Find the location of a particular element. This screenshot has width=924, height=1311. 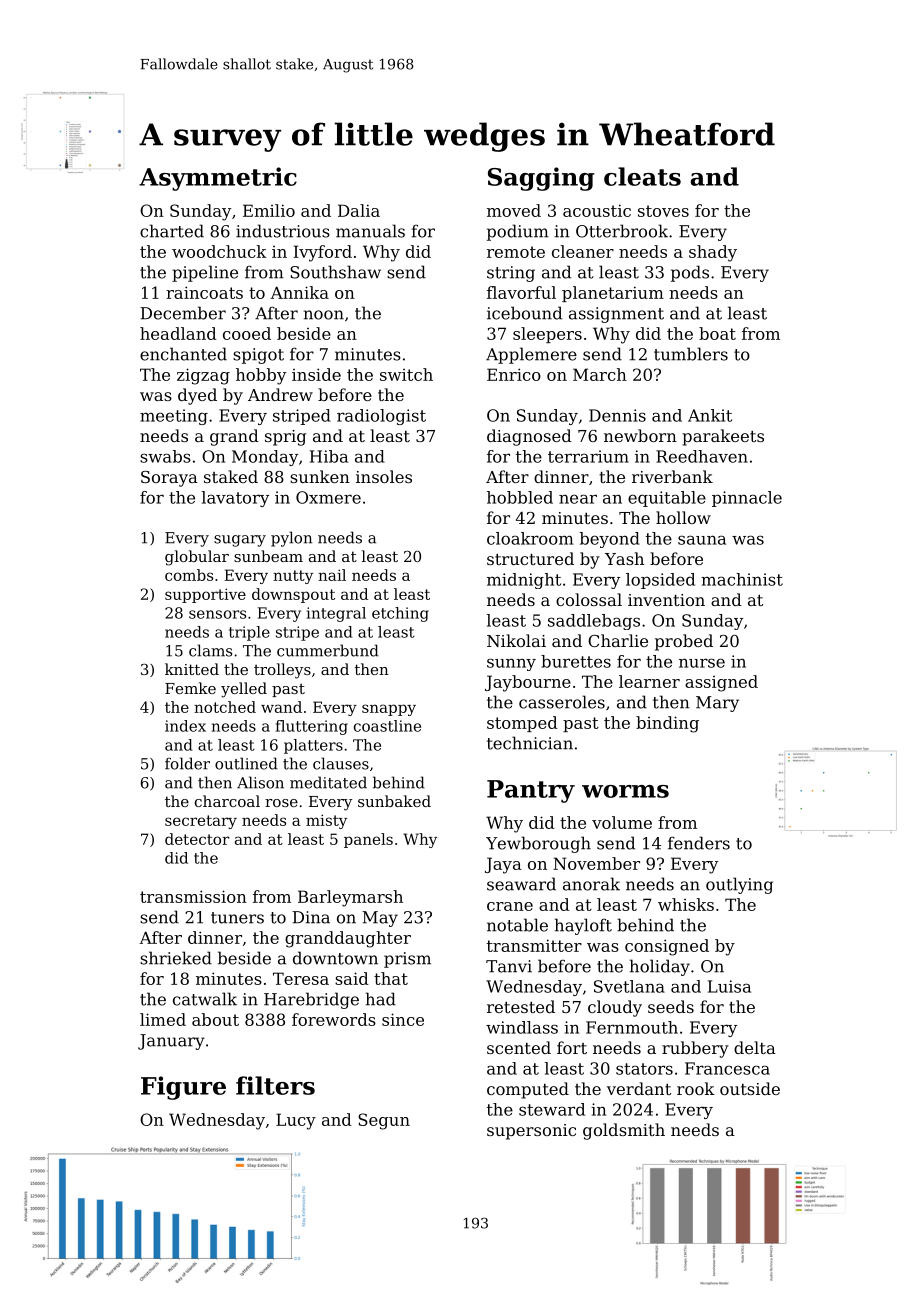

volume is located at coordinates (622, 822).
